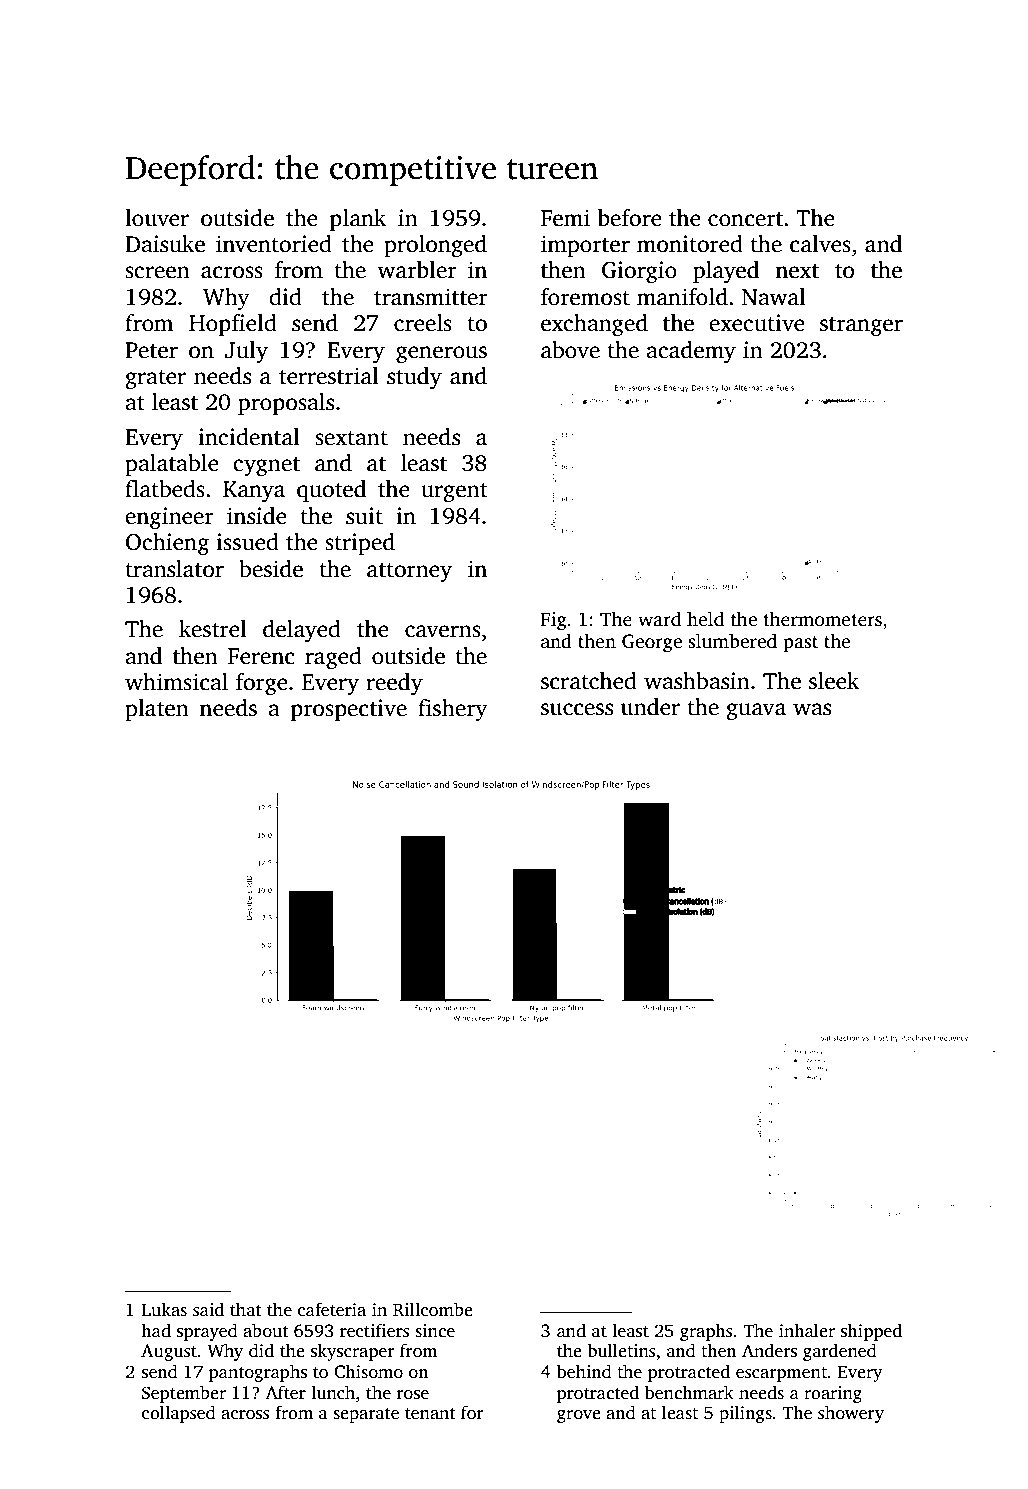 Image resolution: width=1028 pixels, height=1489 pixels. What do you see at coordinates (691, 352) in the document?
I see `academy` at bounding box center [691, 352].
